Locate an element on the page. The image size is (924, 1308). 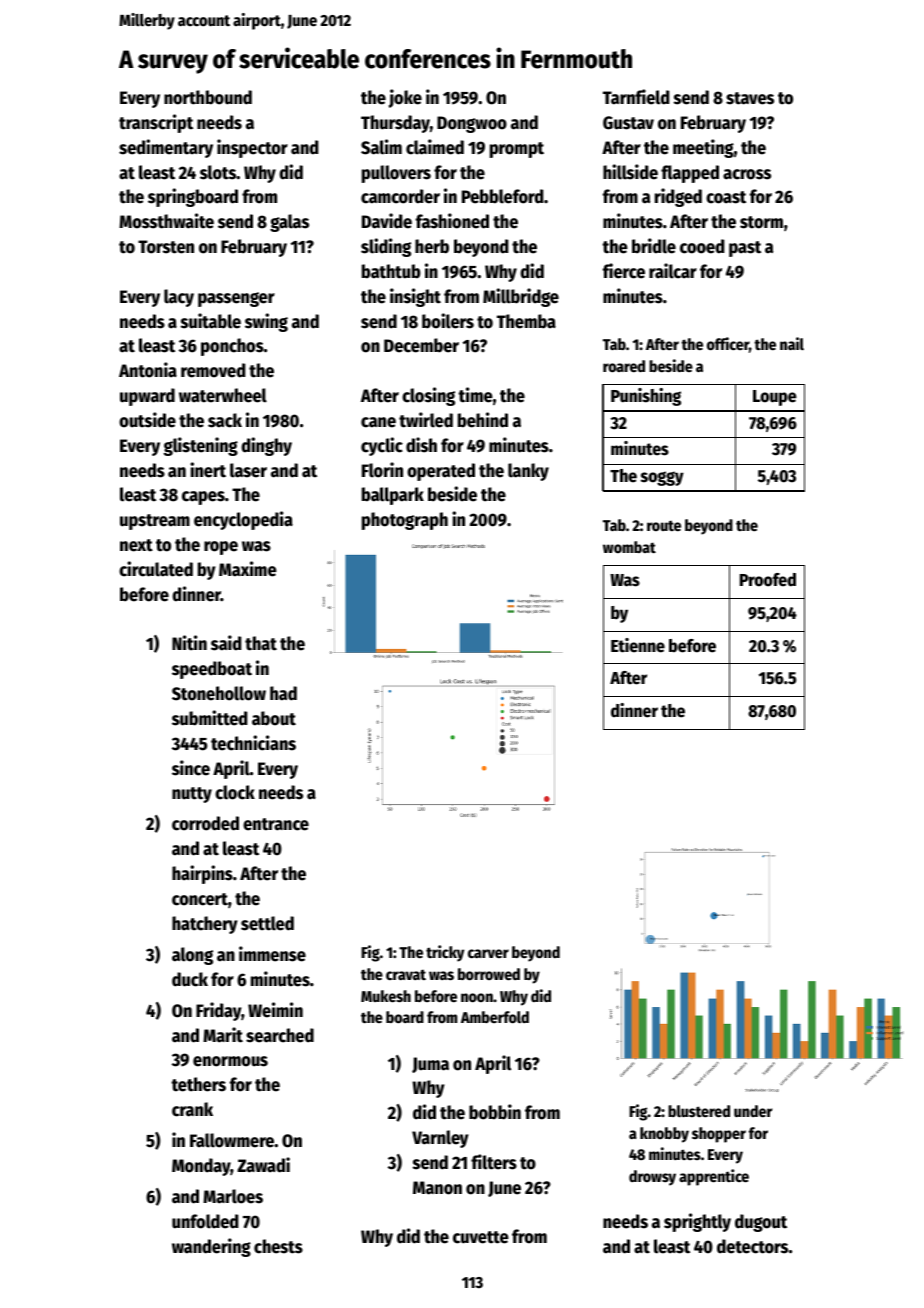
upstream is located at coordinates (155, 522).
